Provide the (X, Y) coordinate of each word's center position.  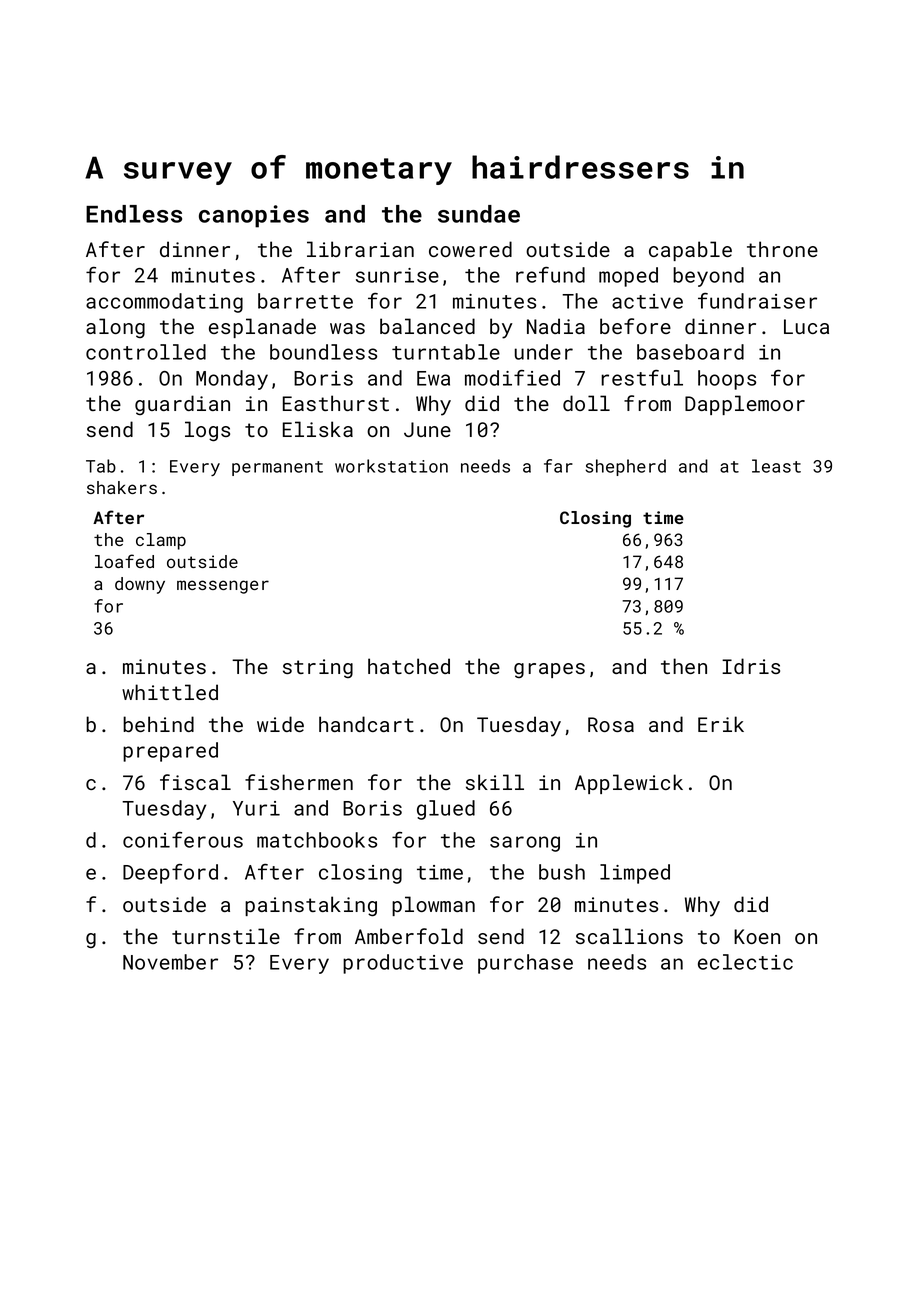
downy (140, 585)
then (684, 666)
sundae (479, 214)
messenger (223, 587)
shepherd (625, 467)
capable (690, 251)
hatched (409, 666)
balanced (427, 326)
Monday (232, 380)
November (170, 962)
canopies (254, 216)
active (647, 301)
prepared (170, 752)
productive (403, 964)
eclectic (745, 962)
